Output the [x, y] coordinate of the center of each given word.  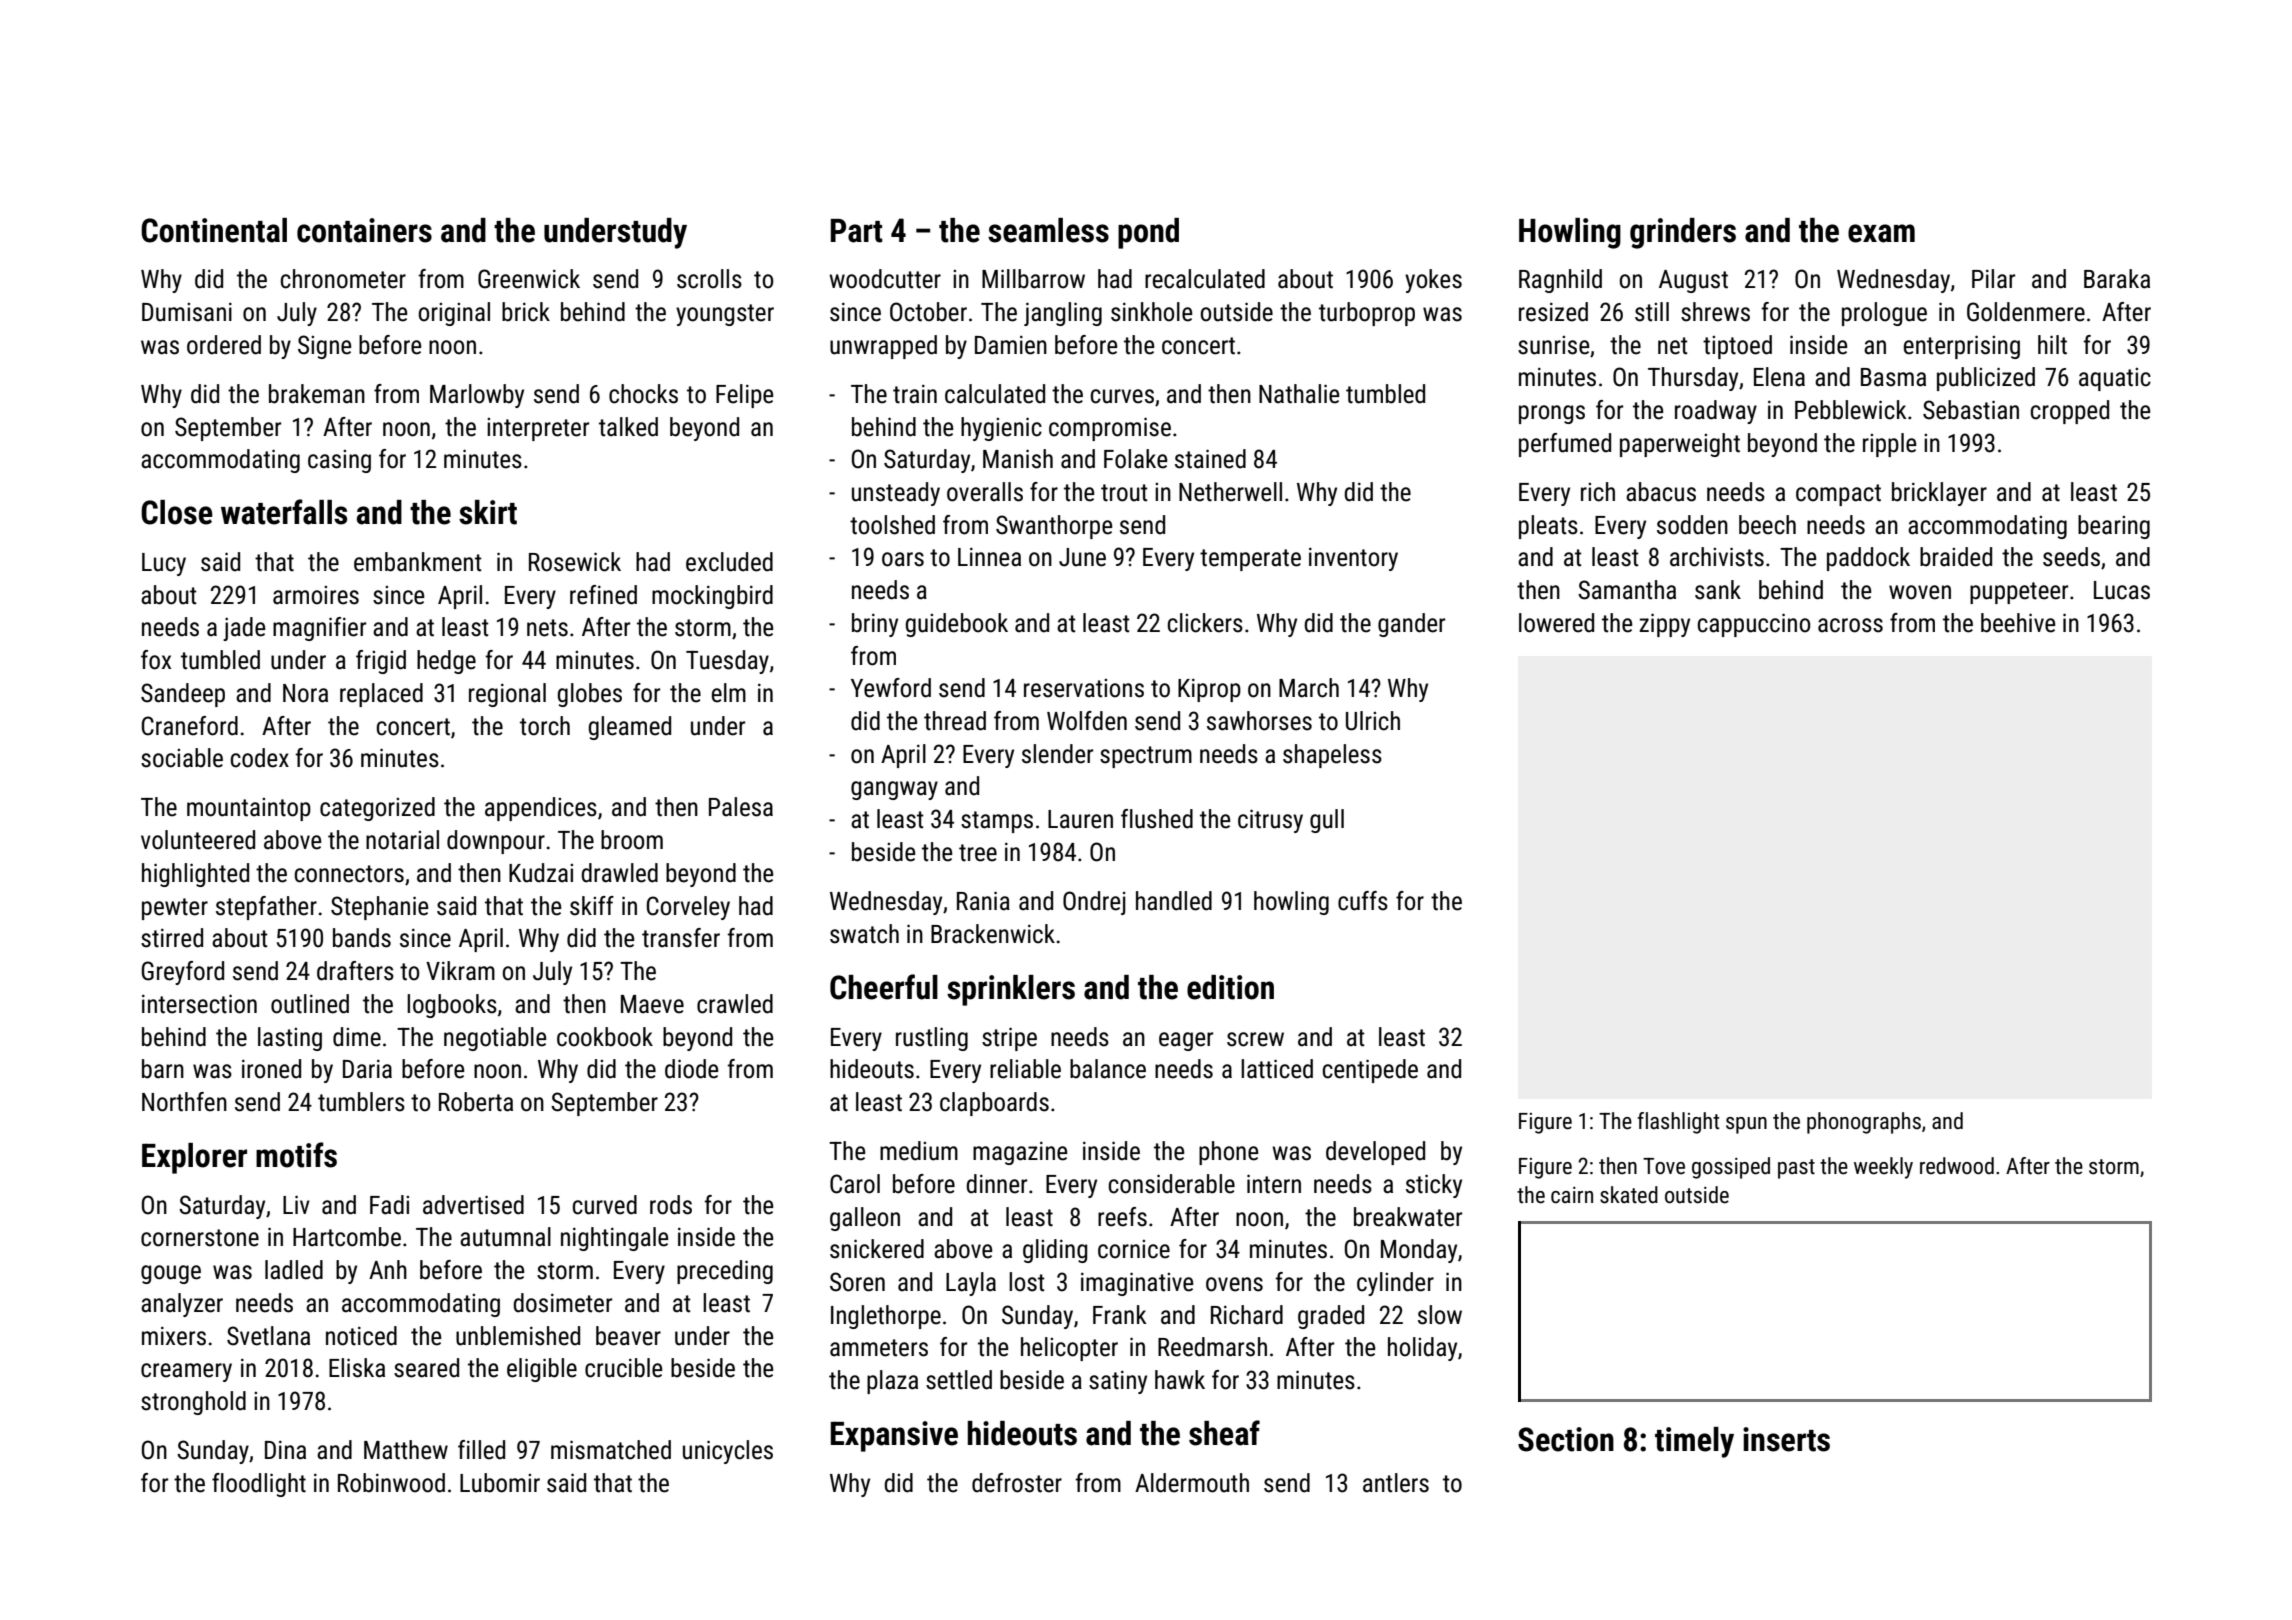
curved [605, 1205]
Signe [324, 347]
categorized [377, 809]
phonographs [1864, 1123]
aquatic [2115, 379]
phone [1228, 1153]
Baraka [2117, 279]
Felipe [744, 396]
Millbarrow [1033, 279]
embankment [418, 562]
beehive [2018, 623]
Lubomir [500, 1483]
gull [1327, 821]
